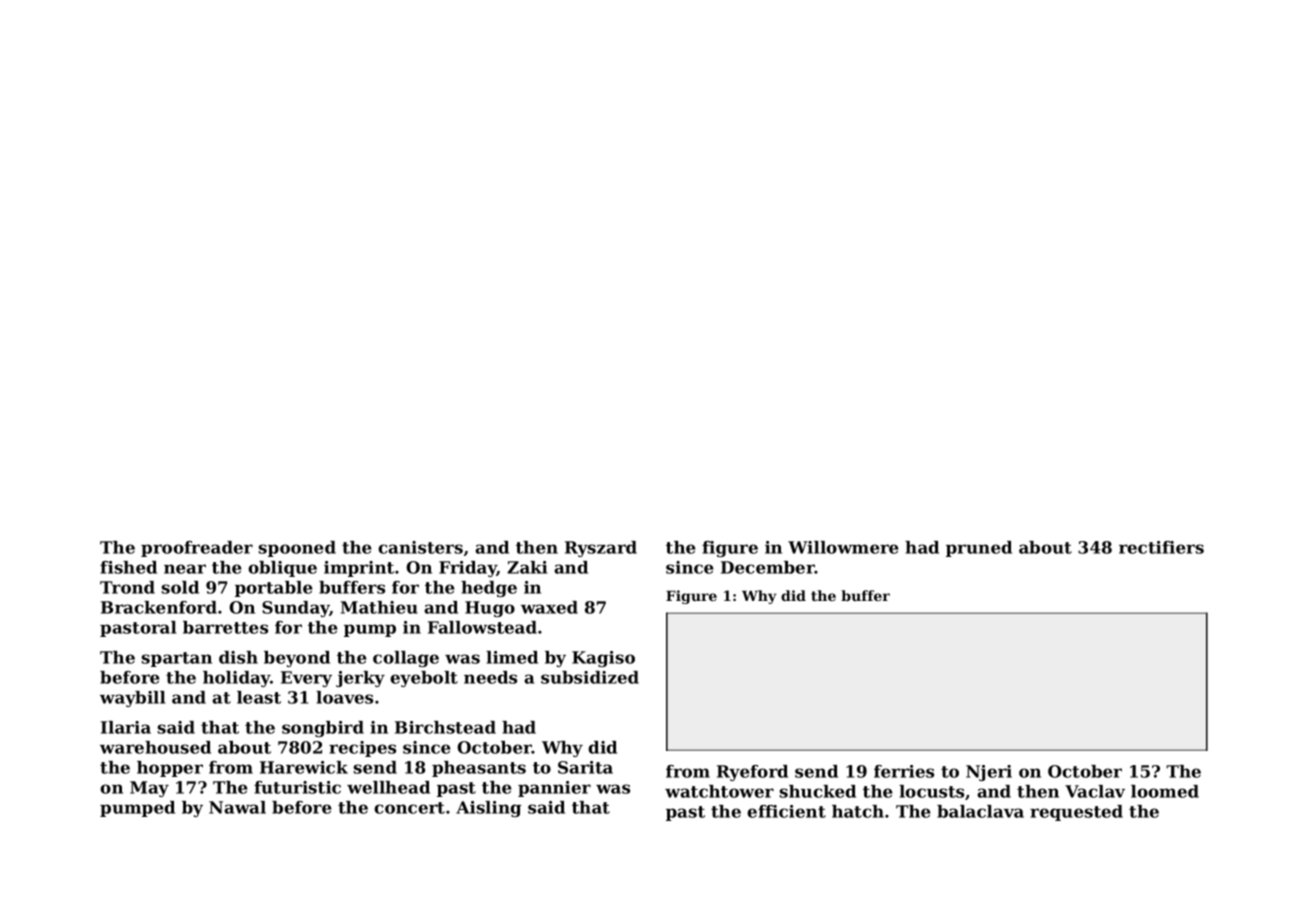 This screenshot has width=1308, height=924. What do you see at coordinates (603, 659) in the screenshot?
I see `Kagiso` at bounding box center [603, 659].
